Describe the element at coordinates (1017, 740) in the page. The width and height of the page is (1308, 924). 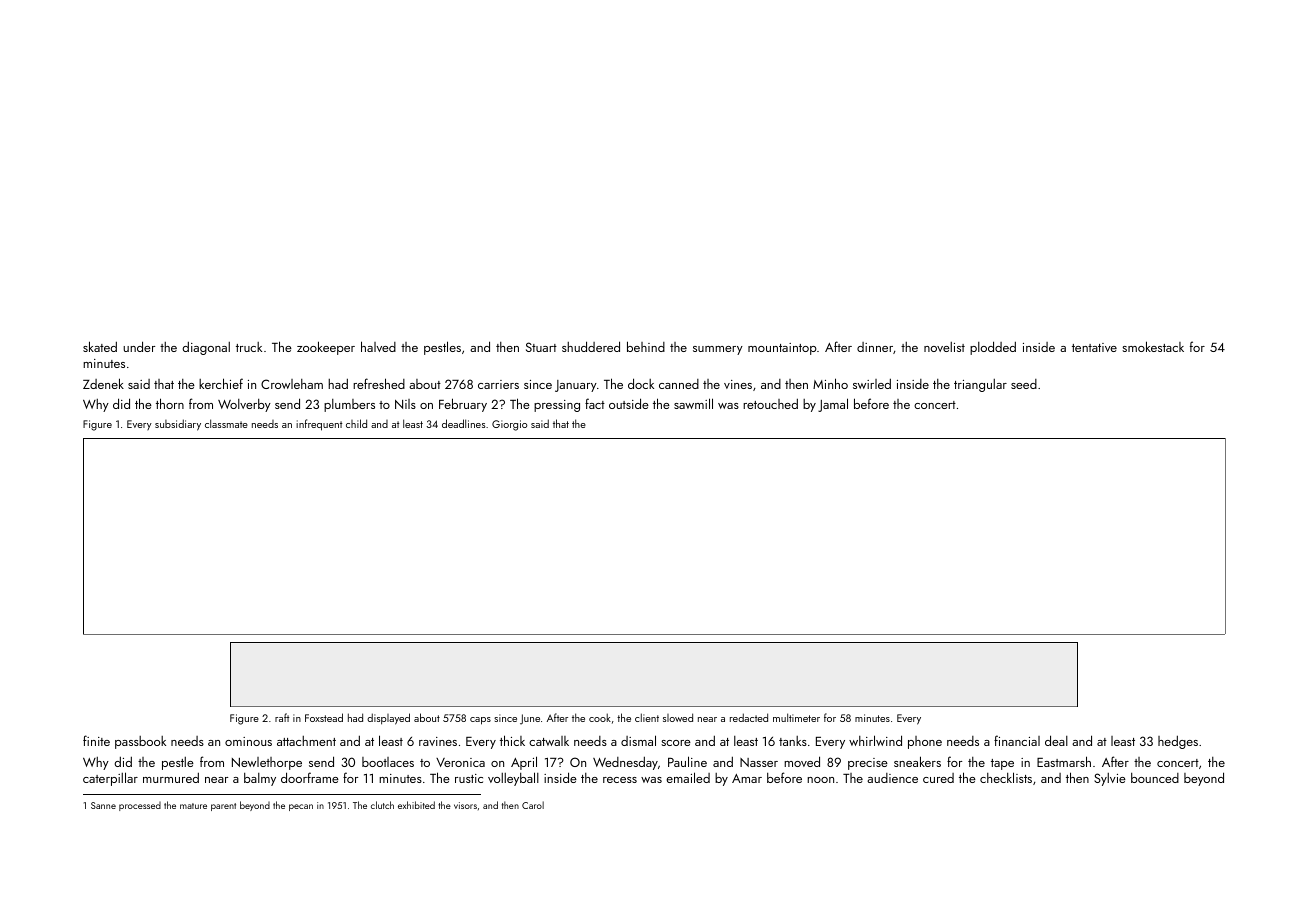
I see `financial` at that location.
